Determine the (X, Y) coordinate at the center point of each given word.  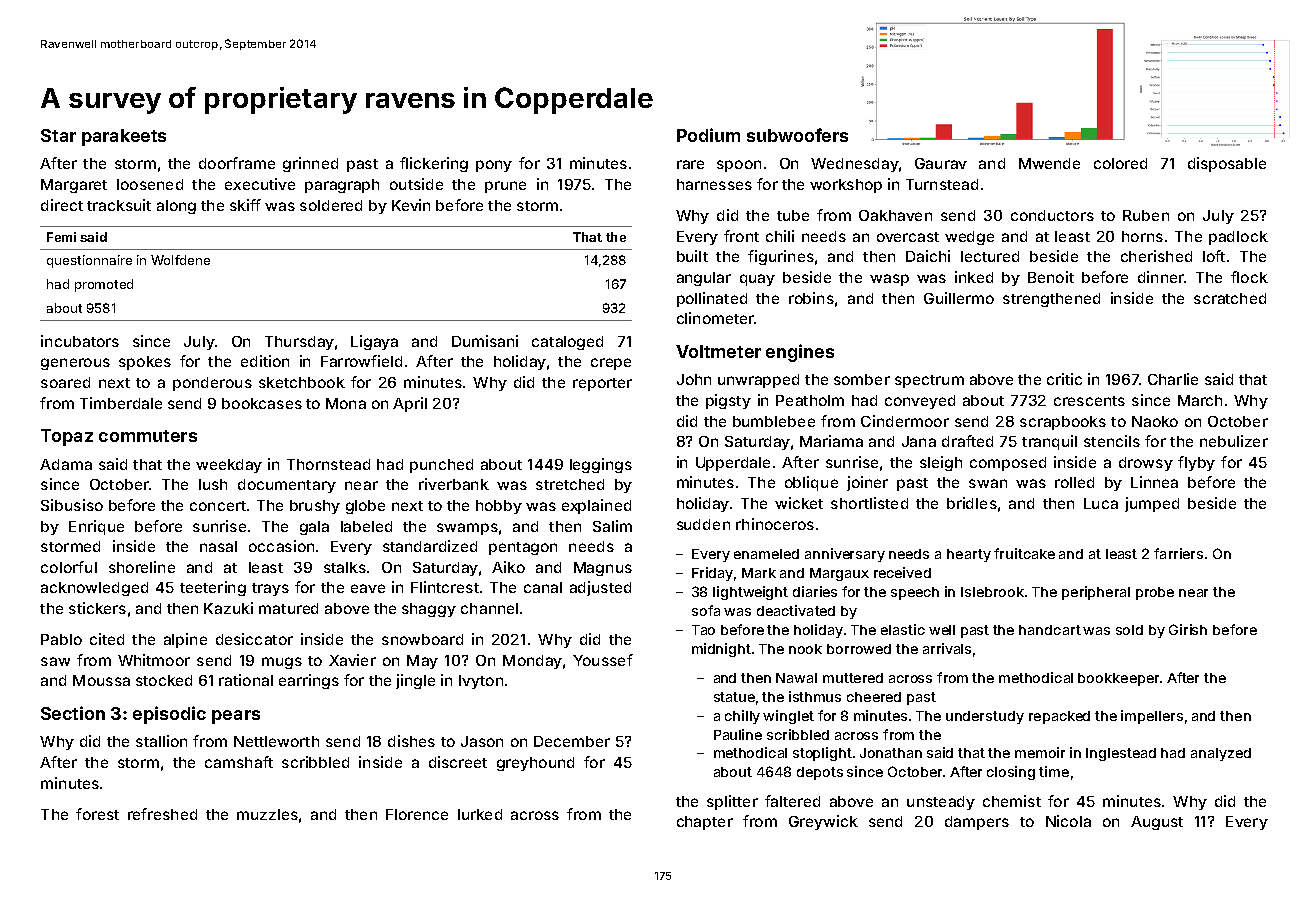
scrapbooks (1063, 423)
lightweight (750, 593)
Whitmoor (154, 660)
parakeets (124, 137)
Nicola (1068, 821)
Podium (708, 135)
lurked (480, 814)
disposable (1227, 164)
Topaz (67, 437)
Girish (1188, 629)
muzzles (267, 814)
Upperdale (733, 464)
